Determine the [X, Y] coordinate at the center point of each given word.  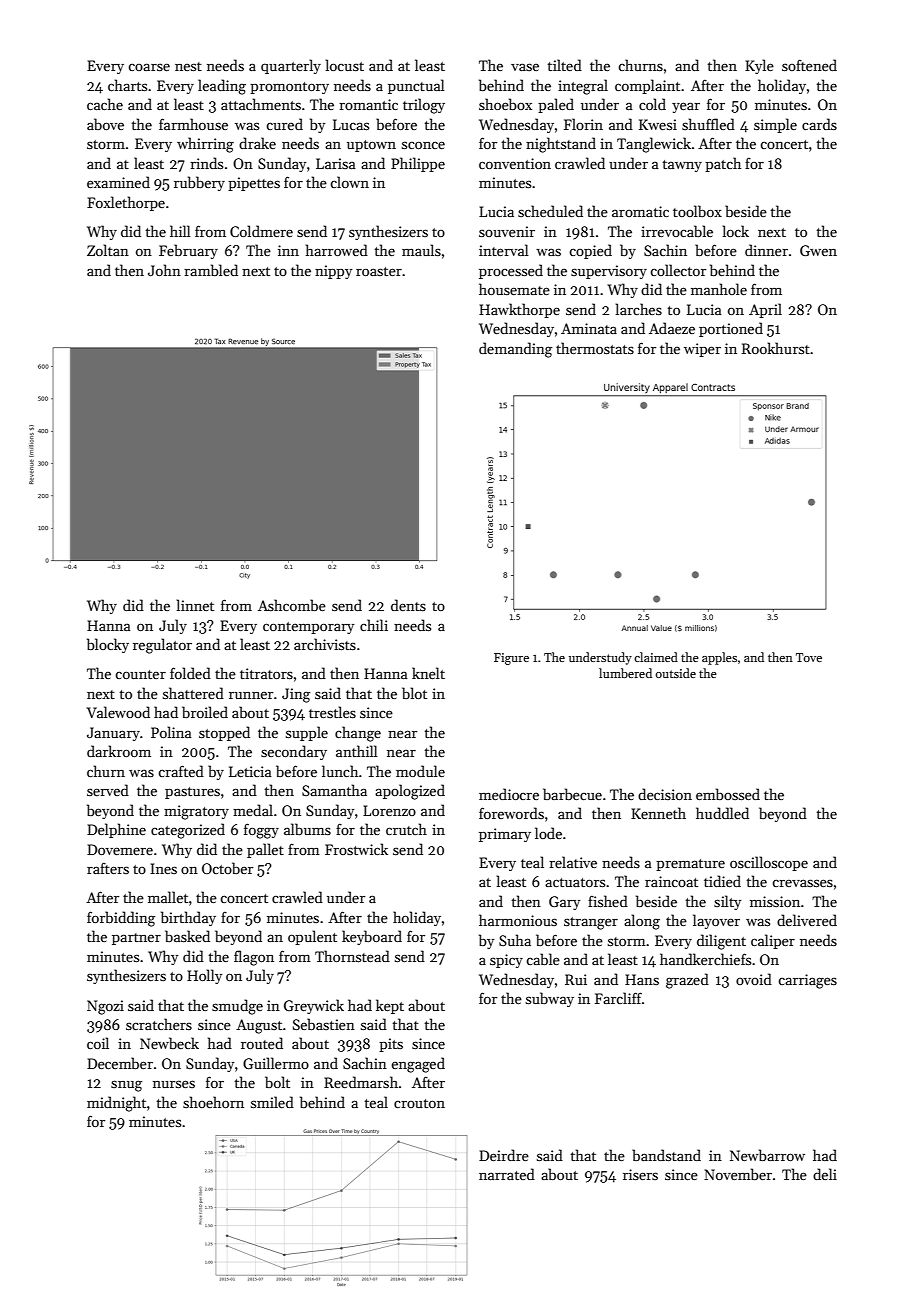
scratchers [159, 1024]
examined [118, 182]
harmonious [518, 920]
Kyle [759, 66]
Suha [515, 940]
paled [556, 105]
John [164, 270]
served [108, 790]
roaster [379, 271]
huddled [722, 813]
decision [665, 794]
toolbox [697, 211]
